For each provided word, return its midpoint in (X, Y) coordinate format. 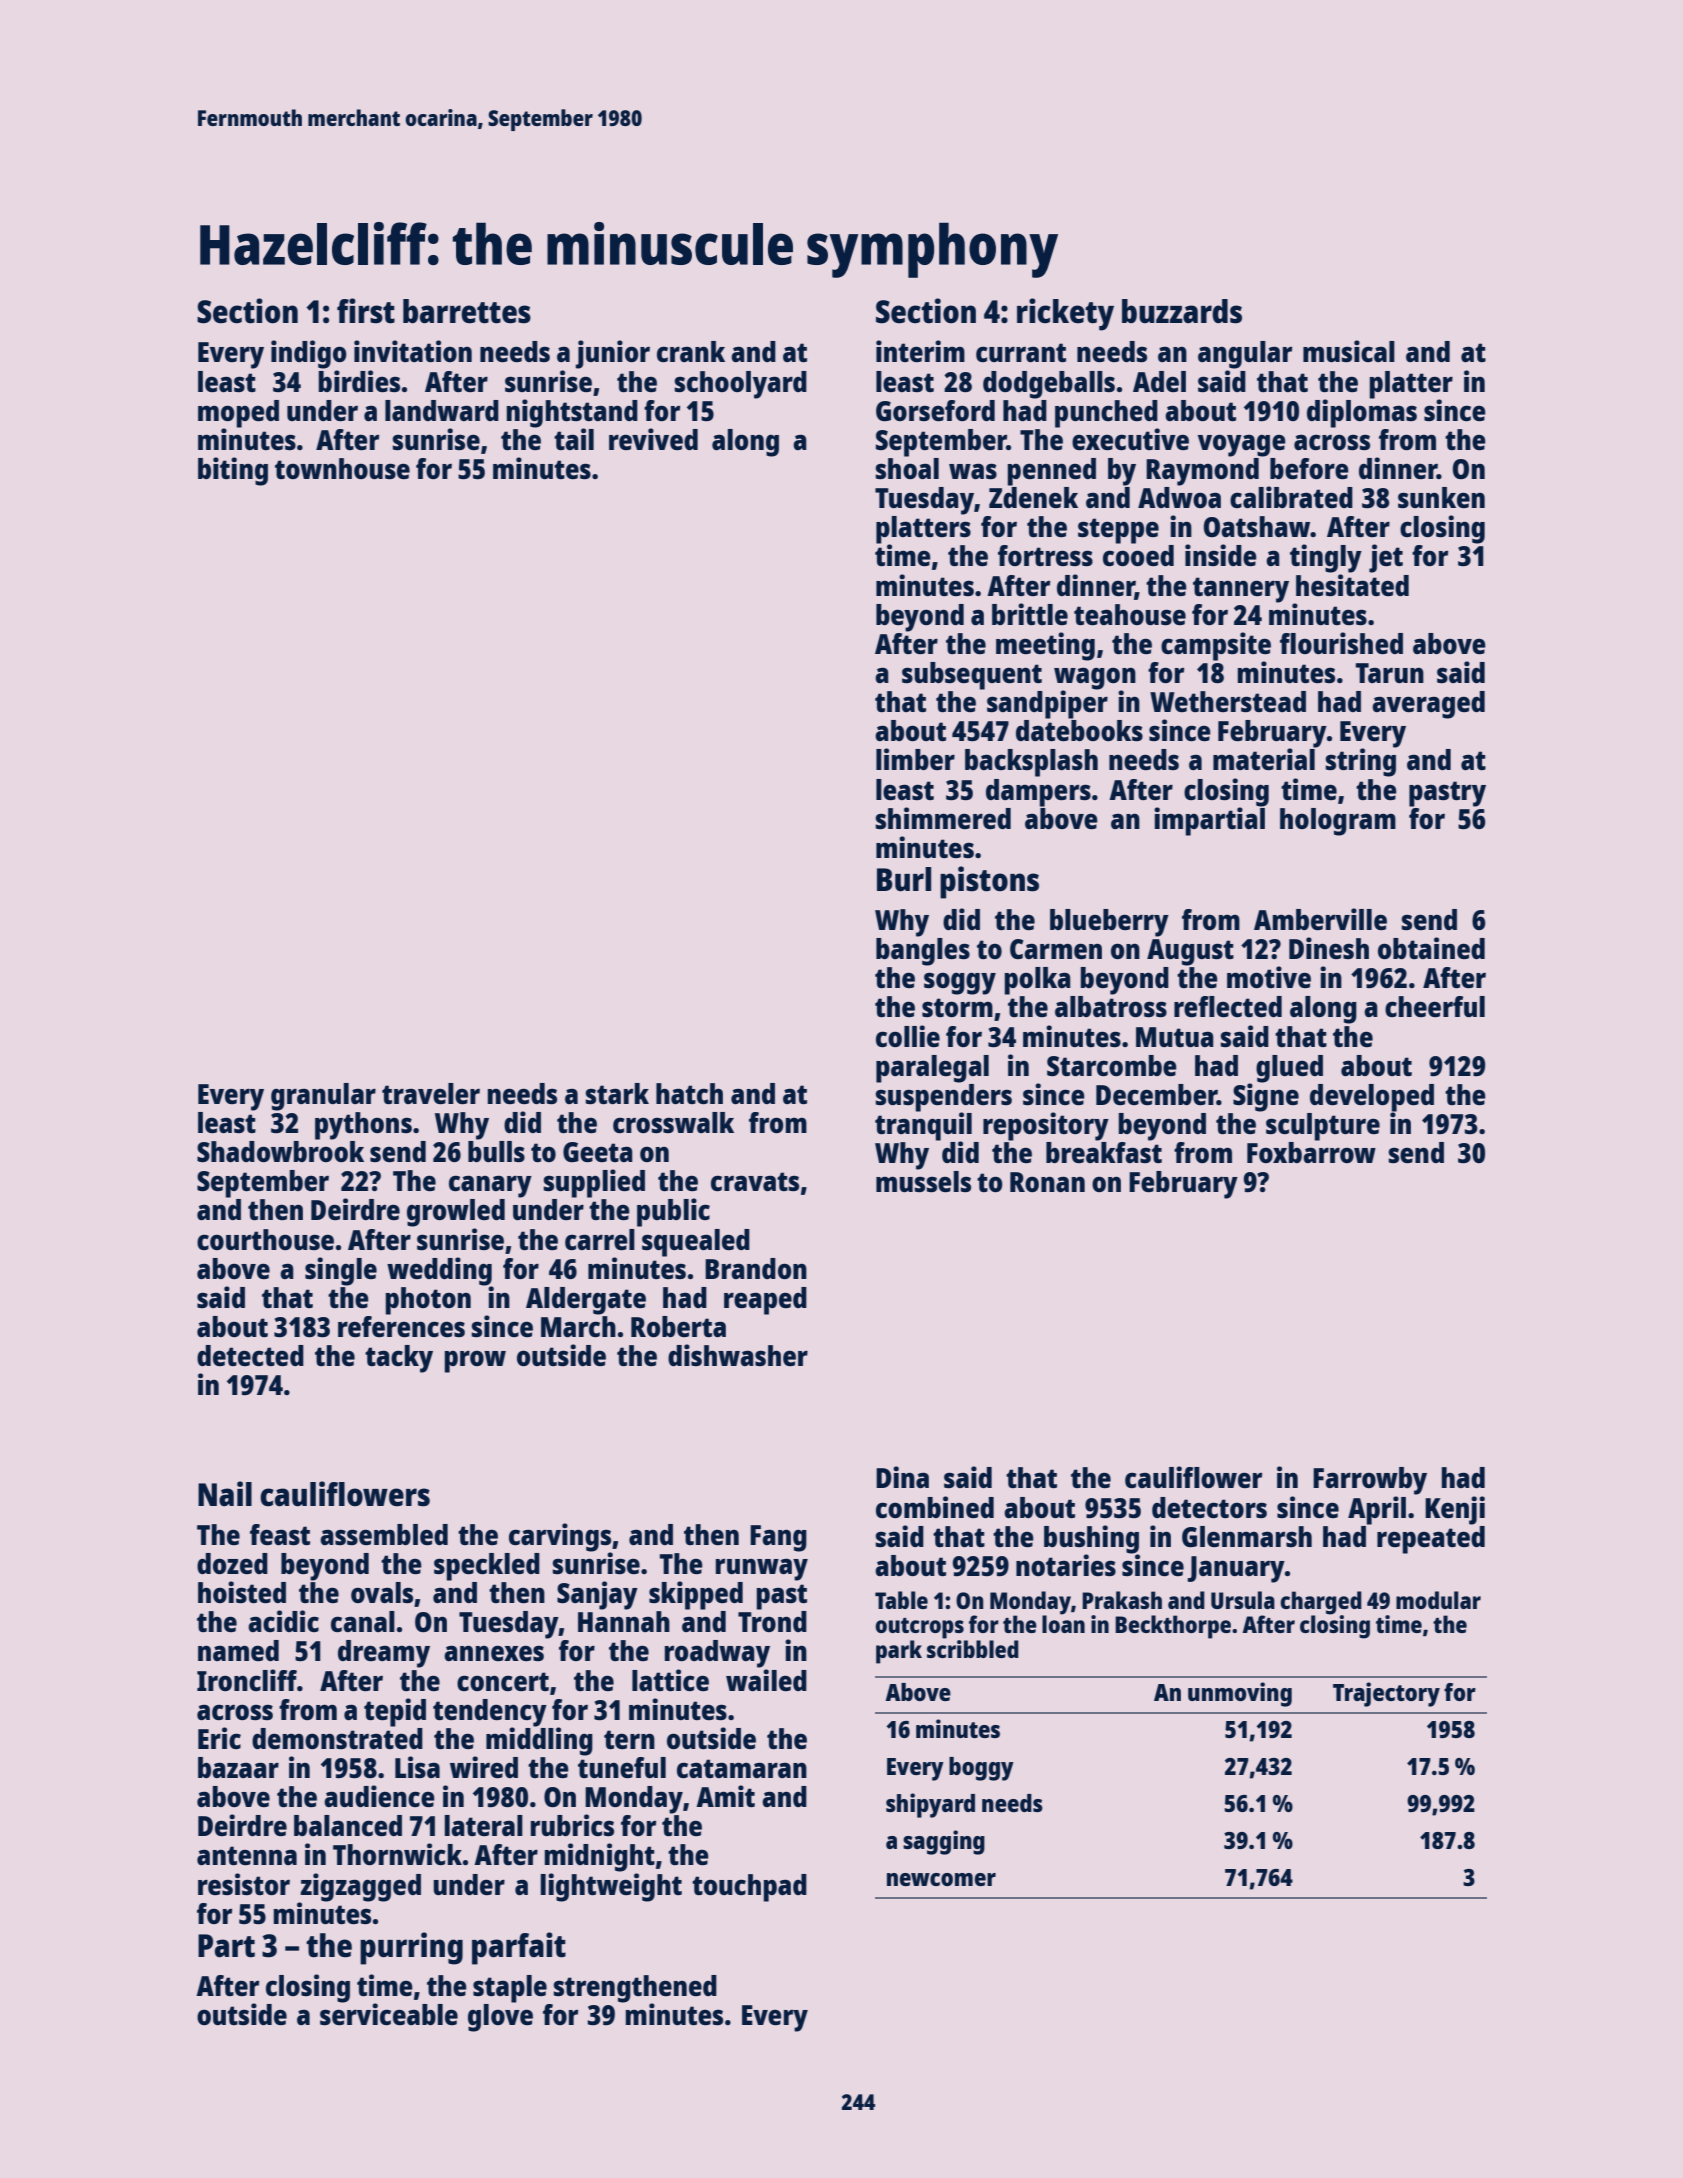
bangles (923, 952)
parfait (519, 1948)
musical (1349, 351)
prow (475, 1362)
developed (1372, 1098)
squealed (696, 1243)
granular (323, 1097)
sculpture (1323, 1127)
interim (920, 351)
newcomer (941, 1879)
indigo (309, 354)
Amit (725, 1796)
